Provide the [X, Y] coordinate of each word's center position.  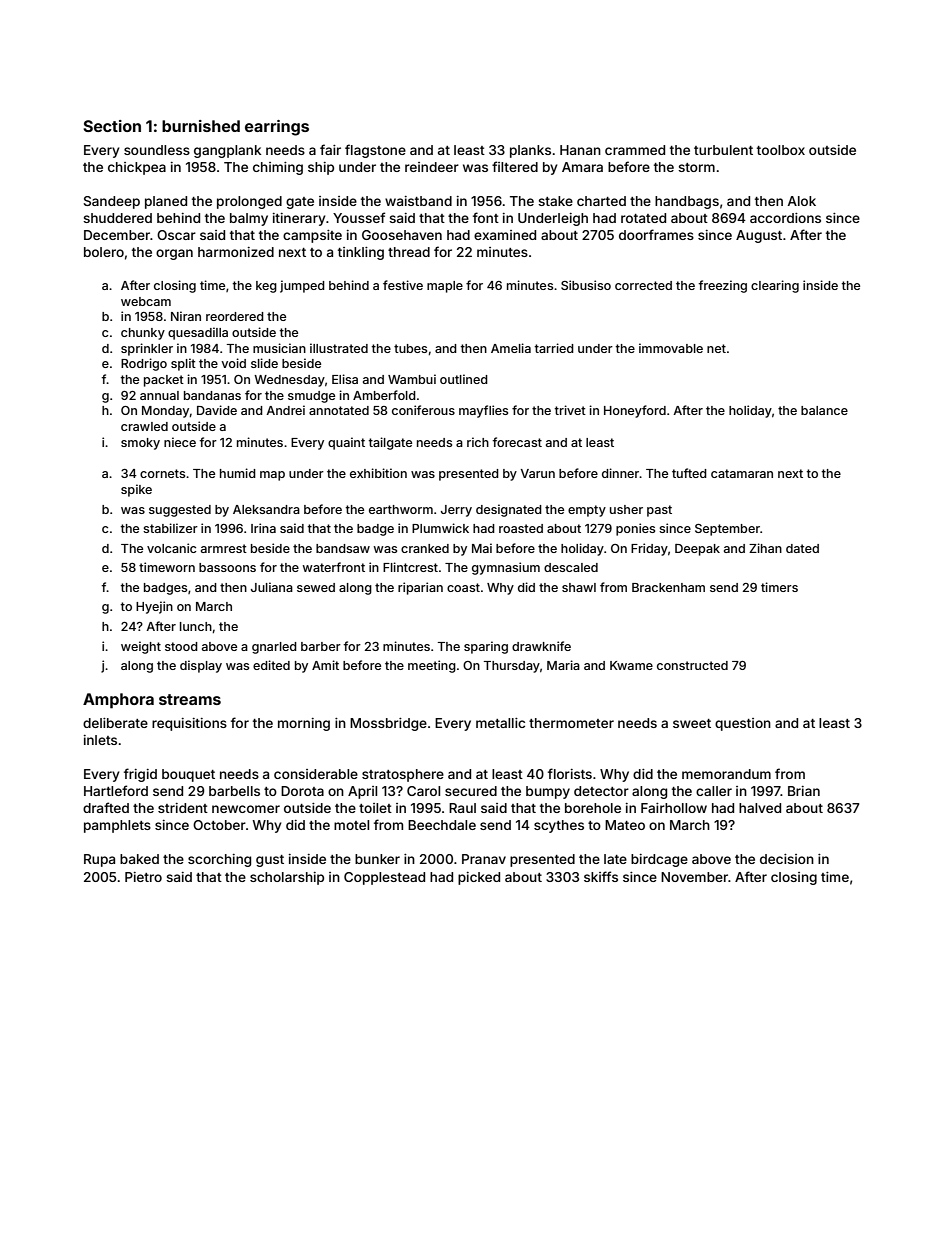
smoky [140, 444]
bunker [377, 859]
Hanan [580, 150]
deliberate [115, 723]
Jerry [456, 511]
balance [824, 410]
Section [112, 126]
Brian [804, 791]
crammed [635, 150]
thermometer [571, 723]
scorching [219, 860]
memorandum [726, 774]
